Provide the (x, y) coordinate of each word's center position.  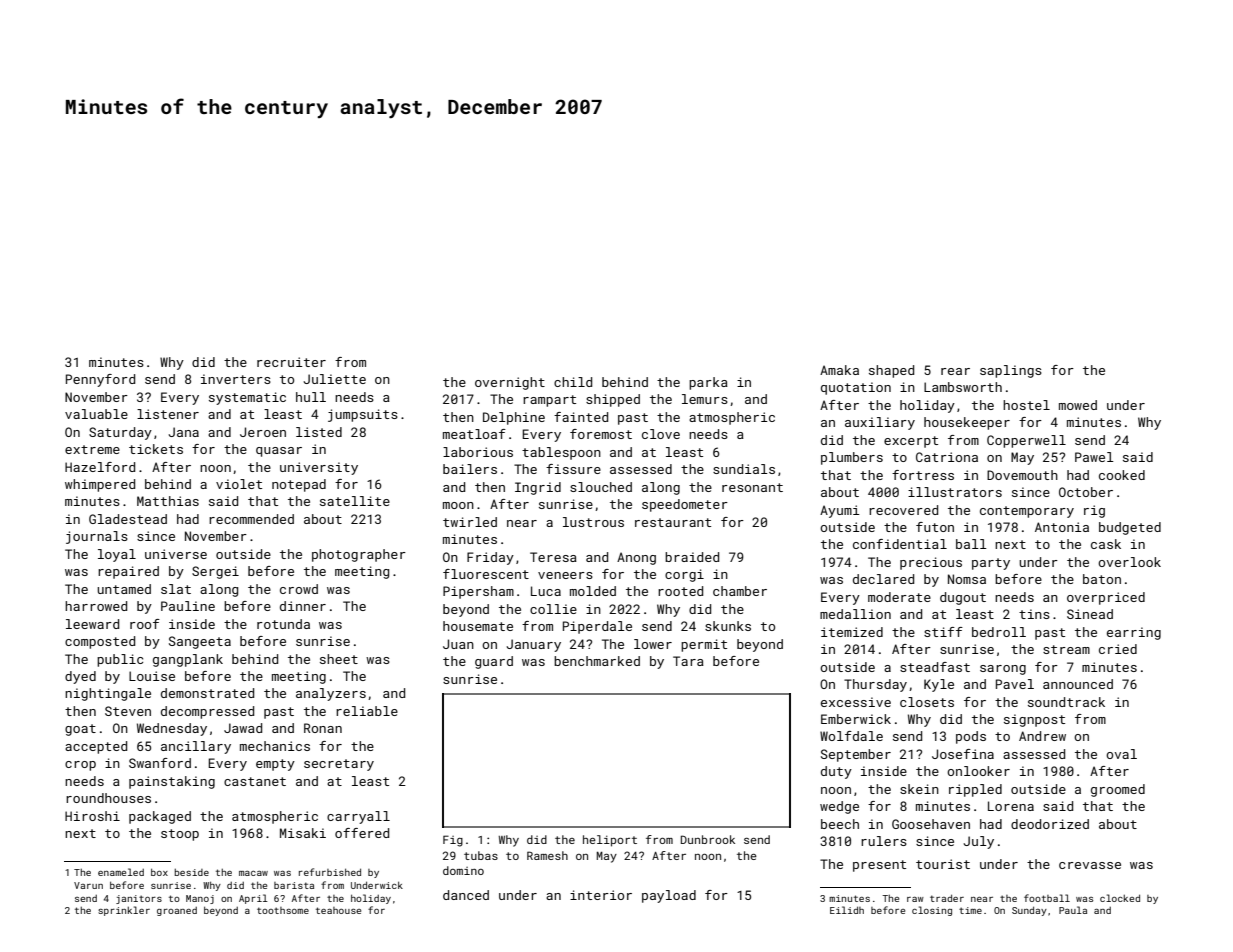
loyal (117, 555)
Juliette (334, 379)
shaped (891, 371)
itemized (852, 632)
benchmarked (597, 661)
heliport (610, 841)
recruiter (291, 362)
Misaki (303, 833)
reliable (367, 711)
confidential (900, 544)
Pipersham (478, 592)
